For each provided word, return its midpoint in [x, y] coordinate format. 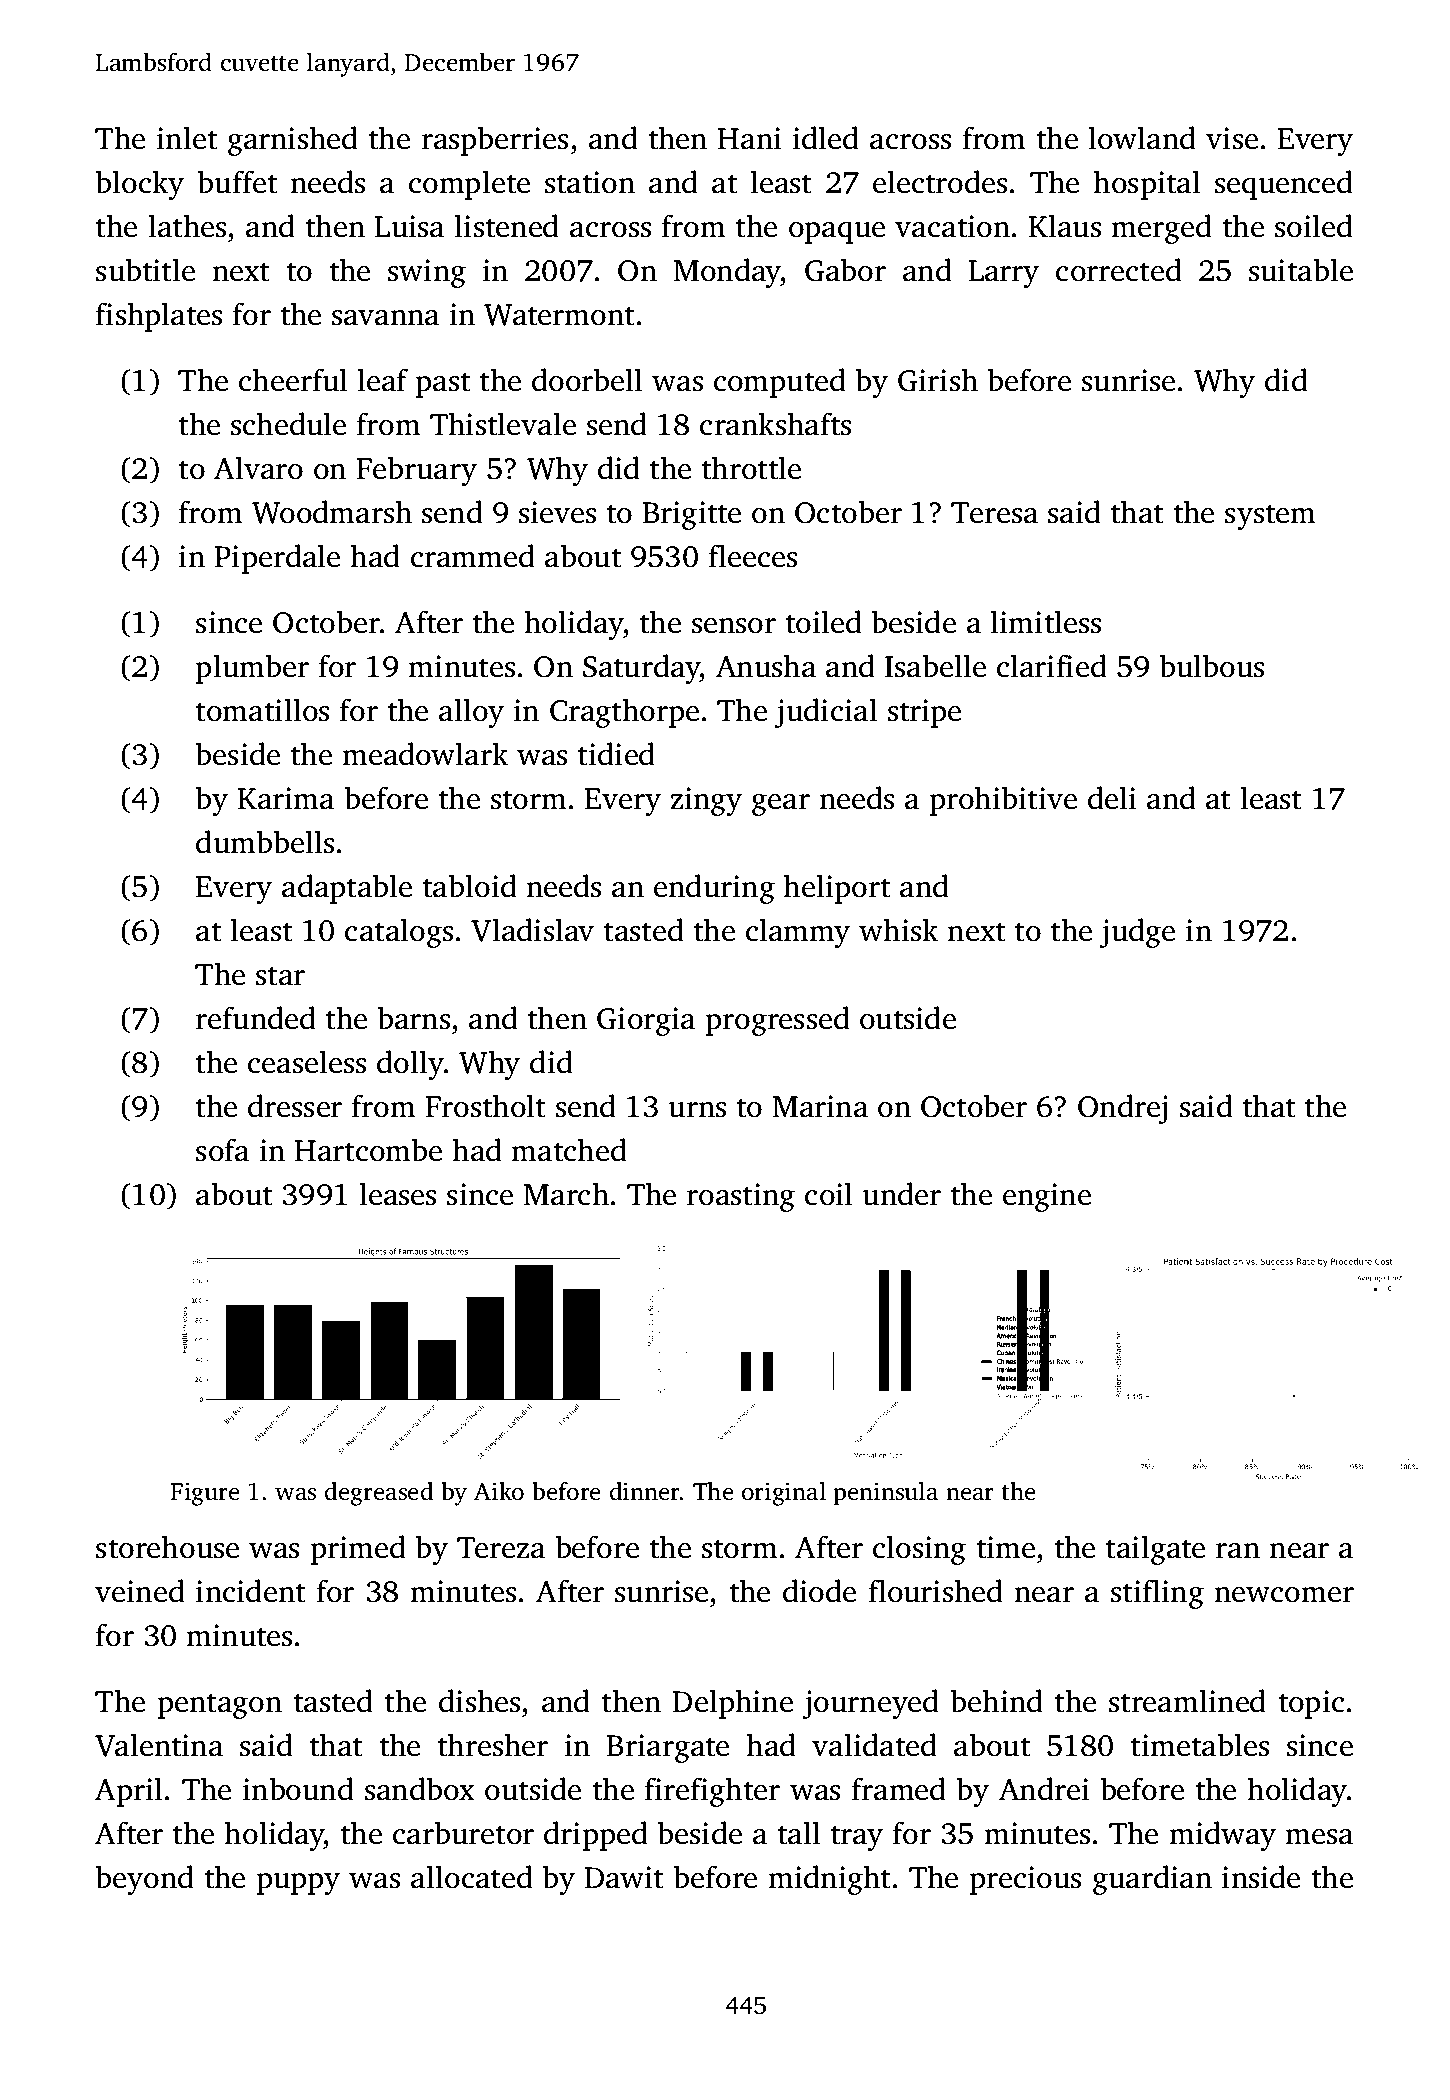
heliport [836, 889]
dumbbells [265, 842]
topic [1311, 1704]
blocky [139, 185]
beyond [144, 1880]
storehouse [167, 1547]
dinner [645, 1491]
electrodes [940, 182]
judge [1137, 933]
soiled [1314, 226]
